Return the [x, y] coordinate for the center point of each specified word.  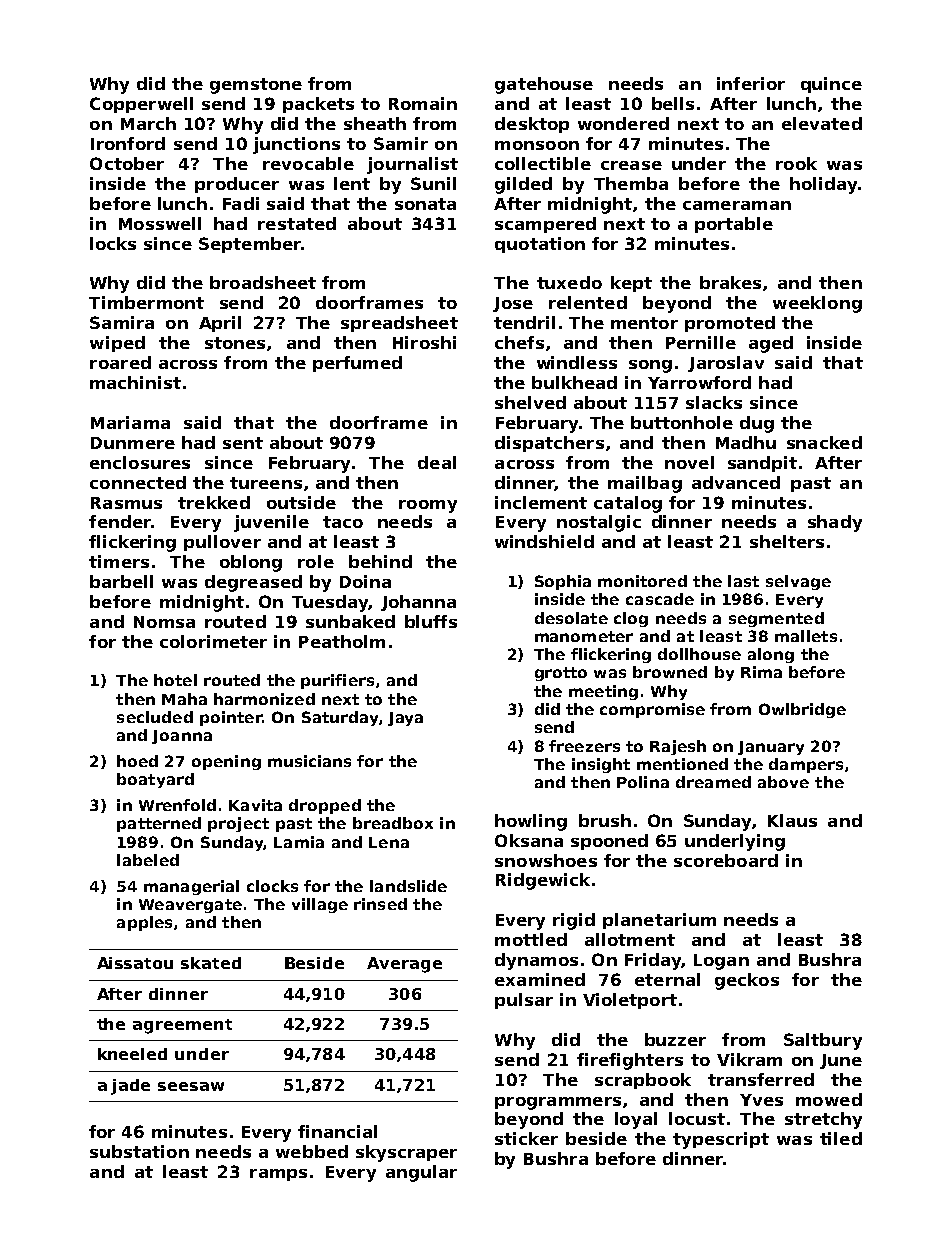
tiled [841, 1138]
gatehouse [544, 85]
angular [421, 1173]
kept [631, 284]
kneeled [132, 1054]
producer [237, 185]
